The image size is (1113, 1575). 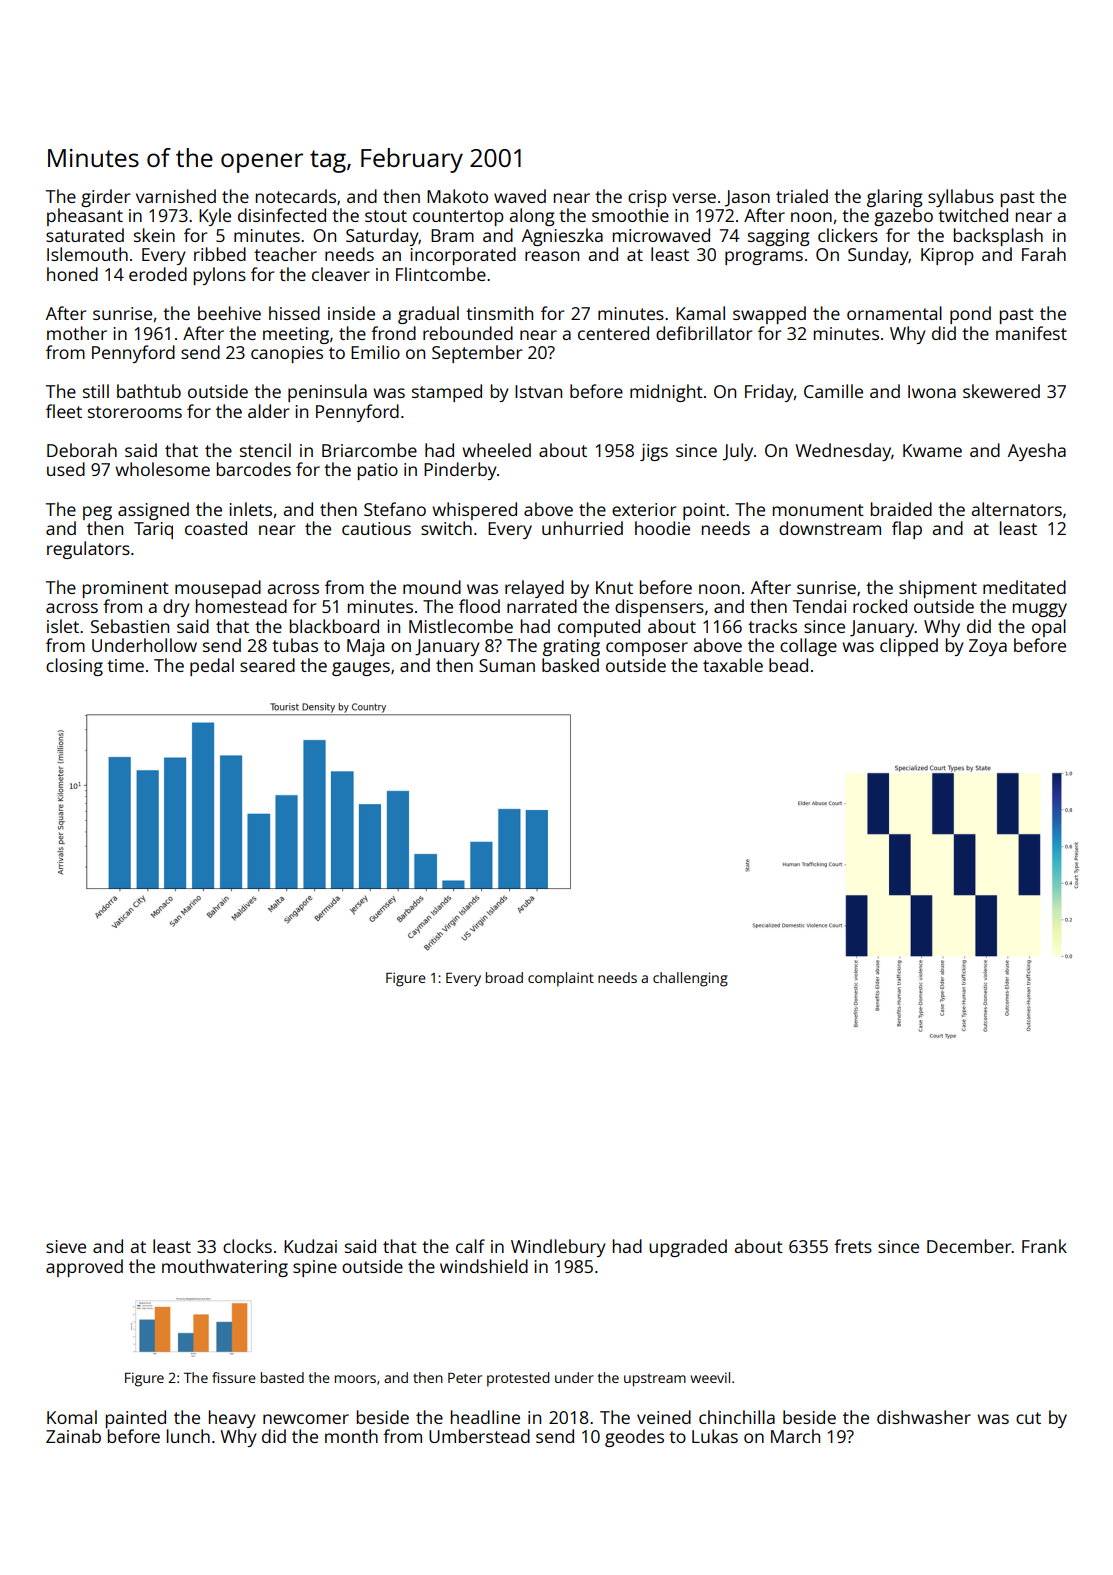 I want to click on tinsmith, so click(x=499, y=313).
